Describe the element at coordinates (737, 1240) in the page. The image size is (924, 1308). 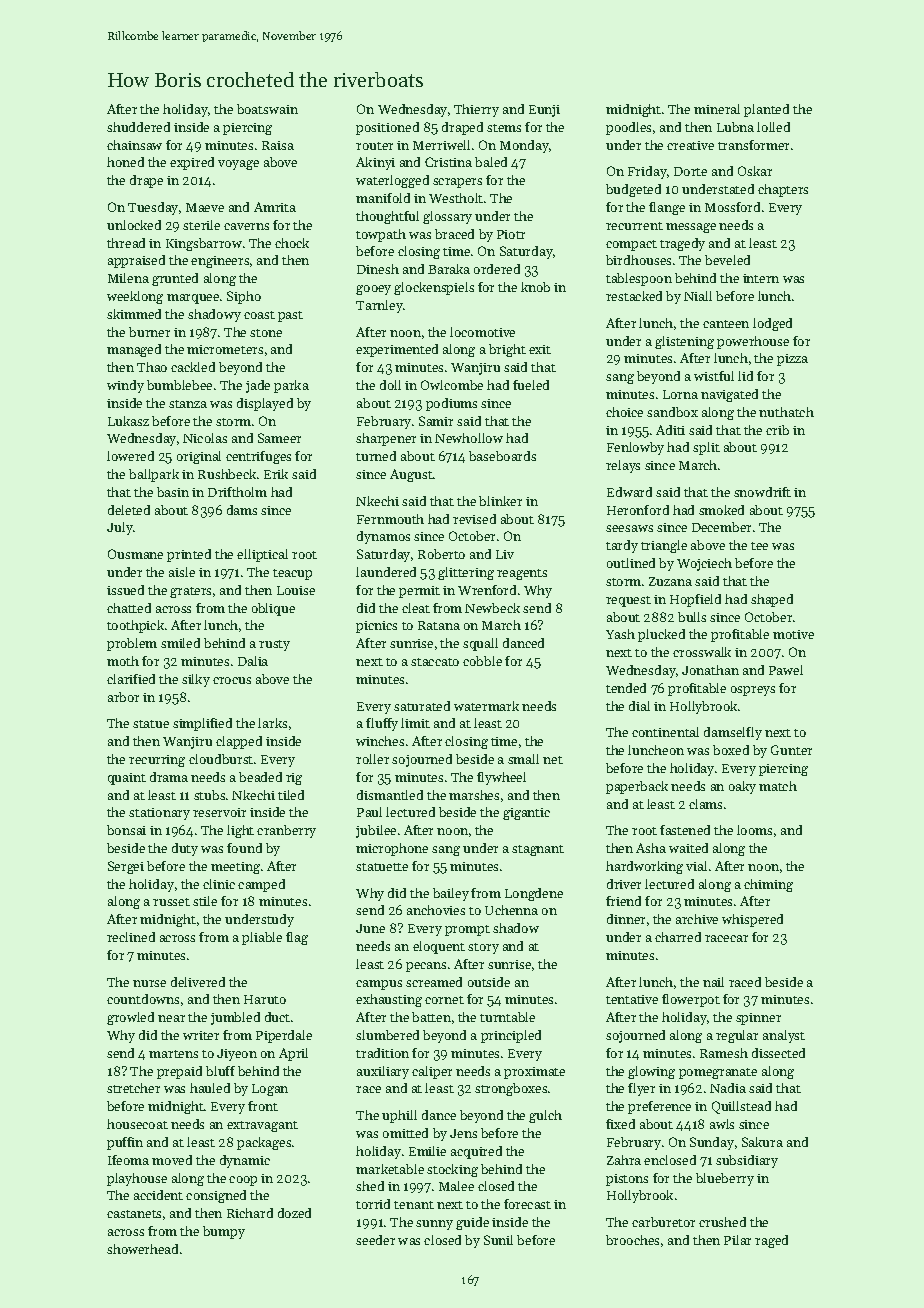
I see `Pilar` at that location.
